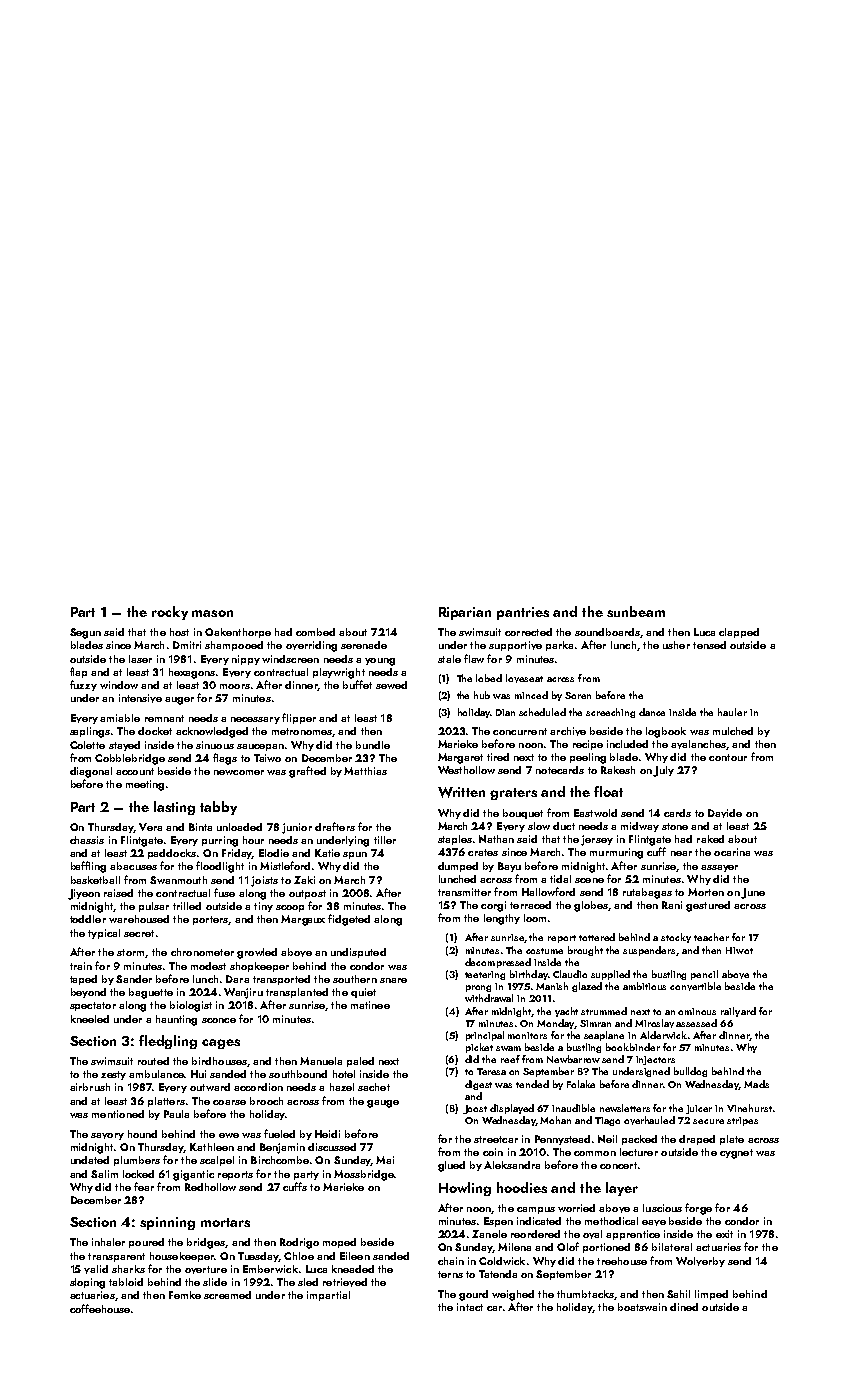 The height and width of the screenshot is (1400, 849). Describe the element at coordinates (227, 1295) in the screenshot. I see `screamed` at that location.
